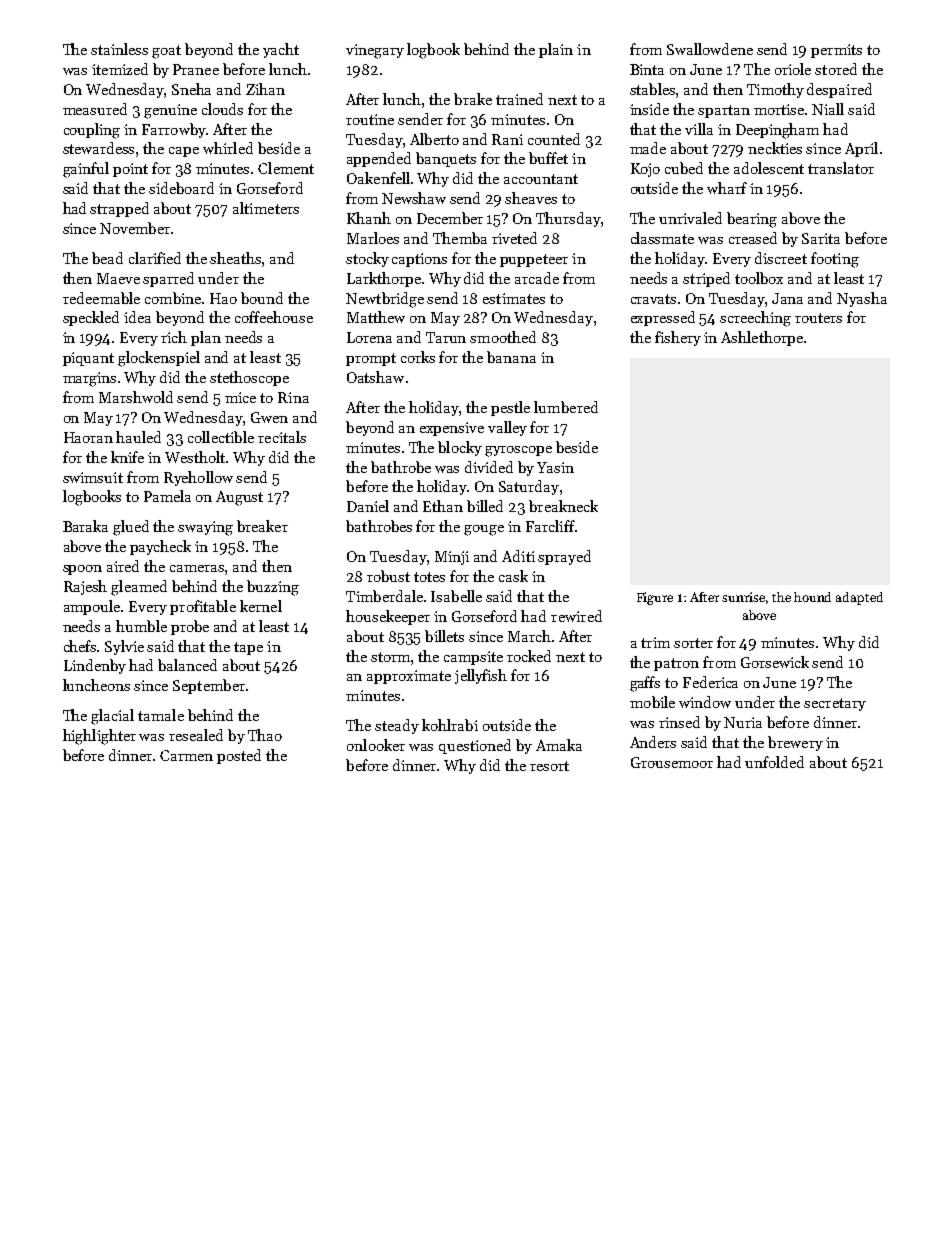  I want to click on highlighter, so click(99, 737).
